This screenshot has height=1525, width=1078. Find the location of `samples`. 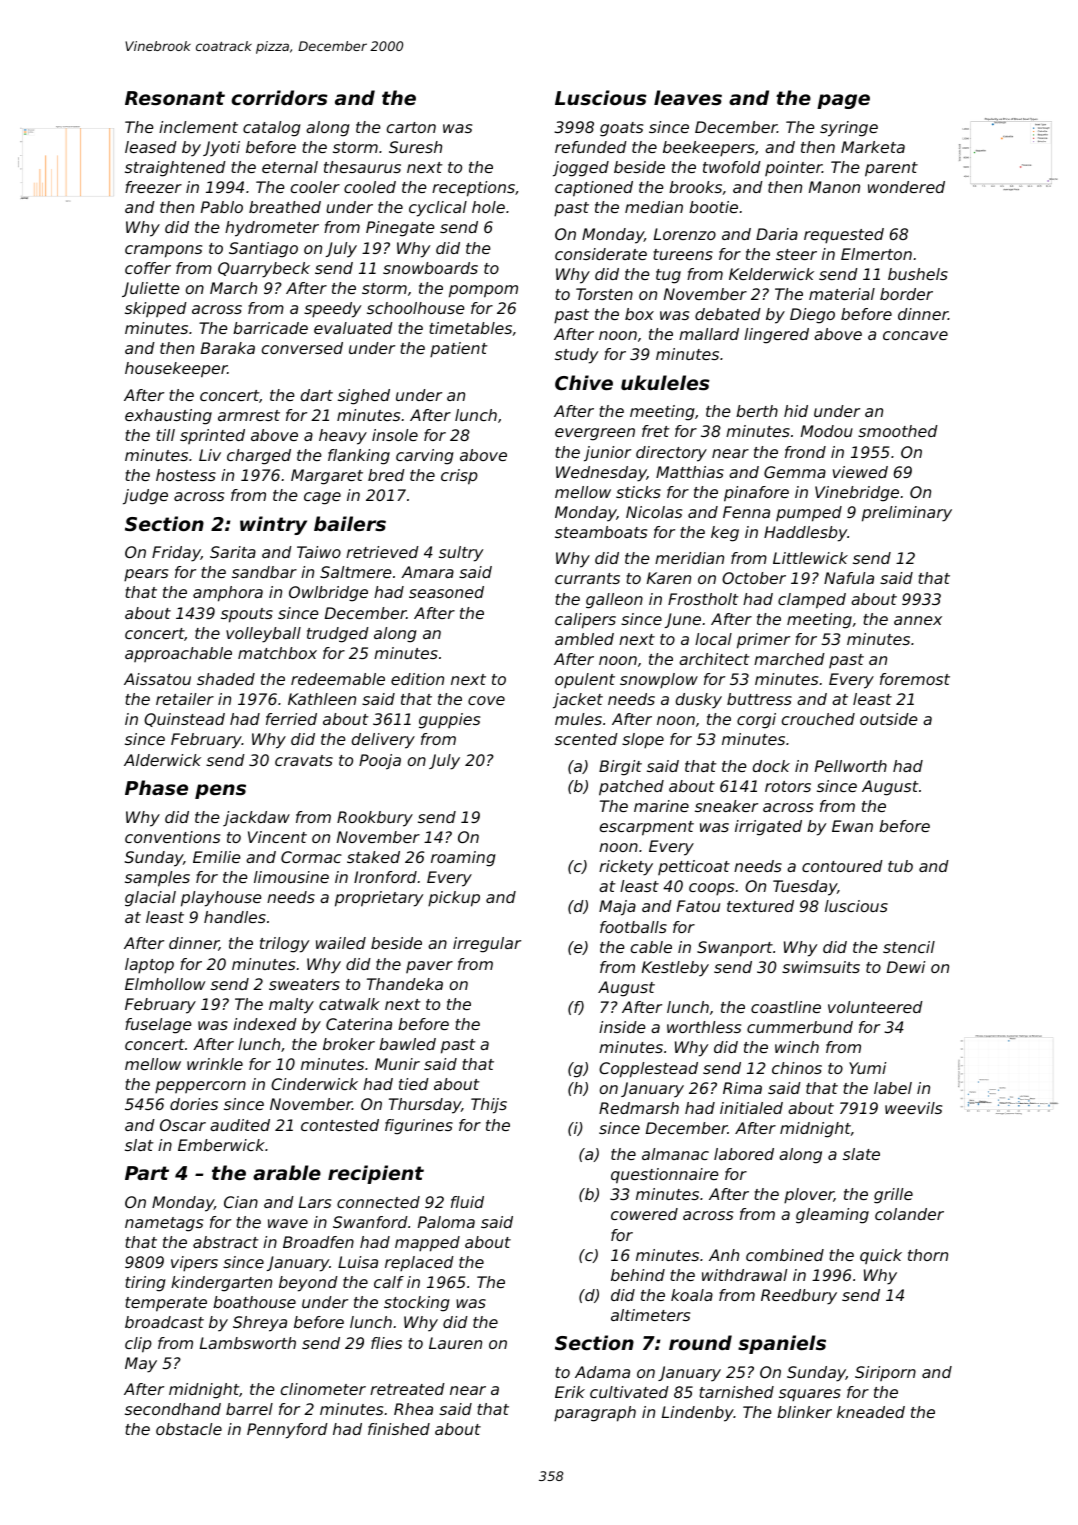

samples is located at coordinates (157, 879).
